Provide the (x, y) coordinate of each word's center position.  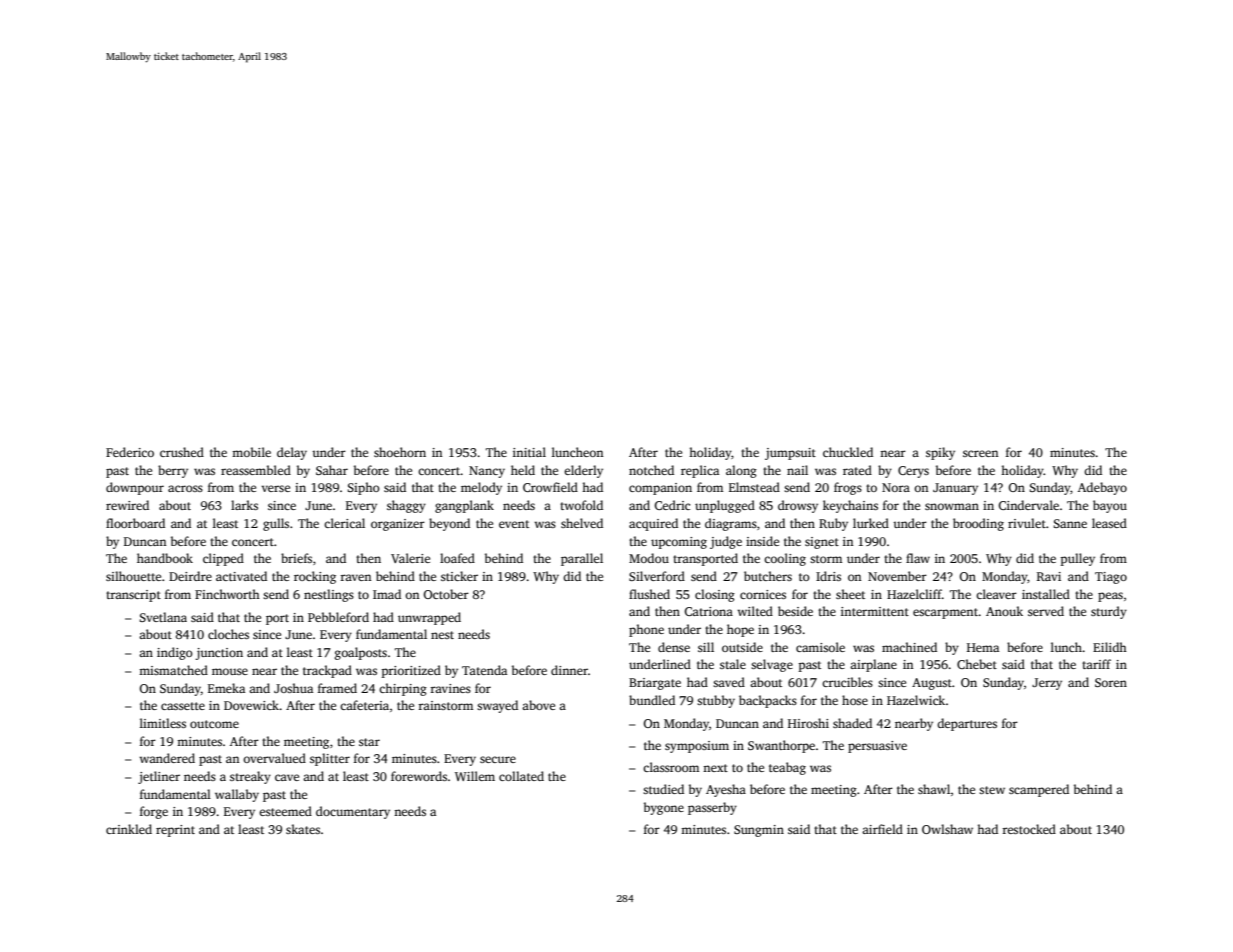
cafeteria (364, 705)
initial (529, 452)
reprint (175, 831)
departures (967, 724)
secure (498, 759)
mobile (251, 452)
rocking (315, 577)
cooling (785, 559)
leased (1109, 523)
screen (980, 453)
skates (303, 829)
